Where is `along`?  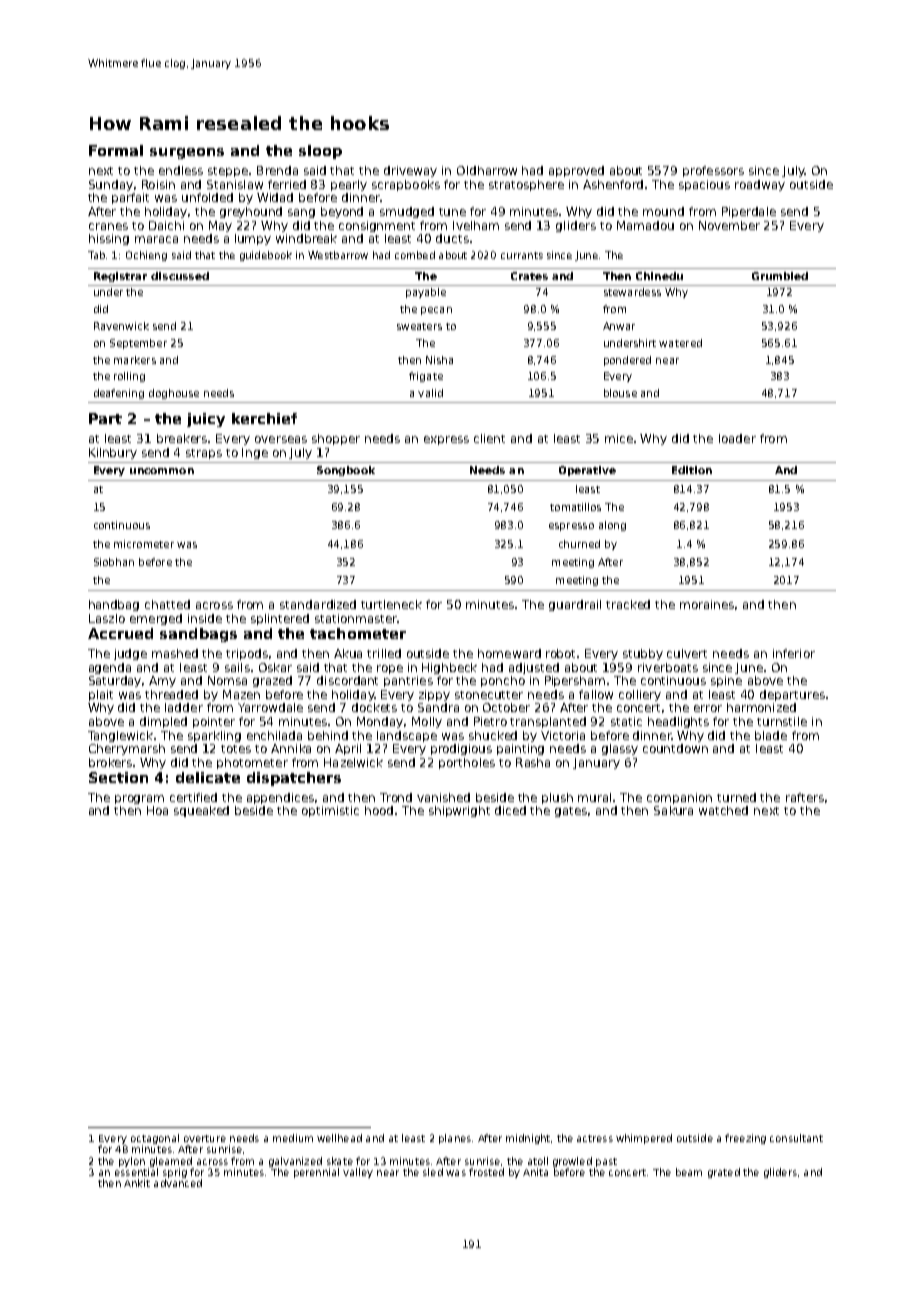
along is located at coordinates (612, 526).
